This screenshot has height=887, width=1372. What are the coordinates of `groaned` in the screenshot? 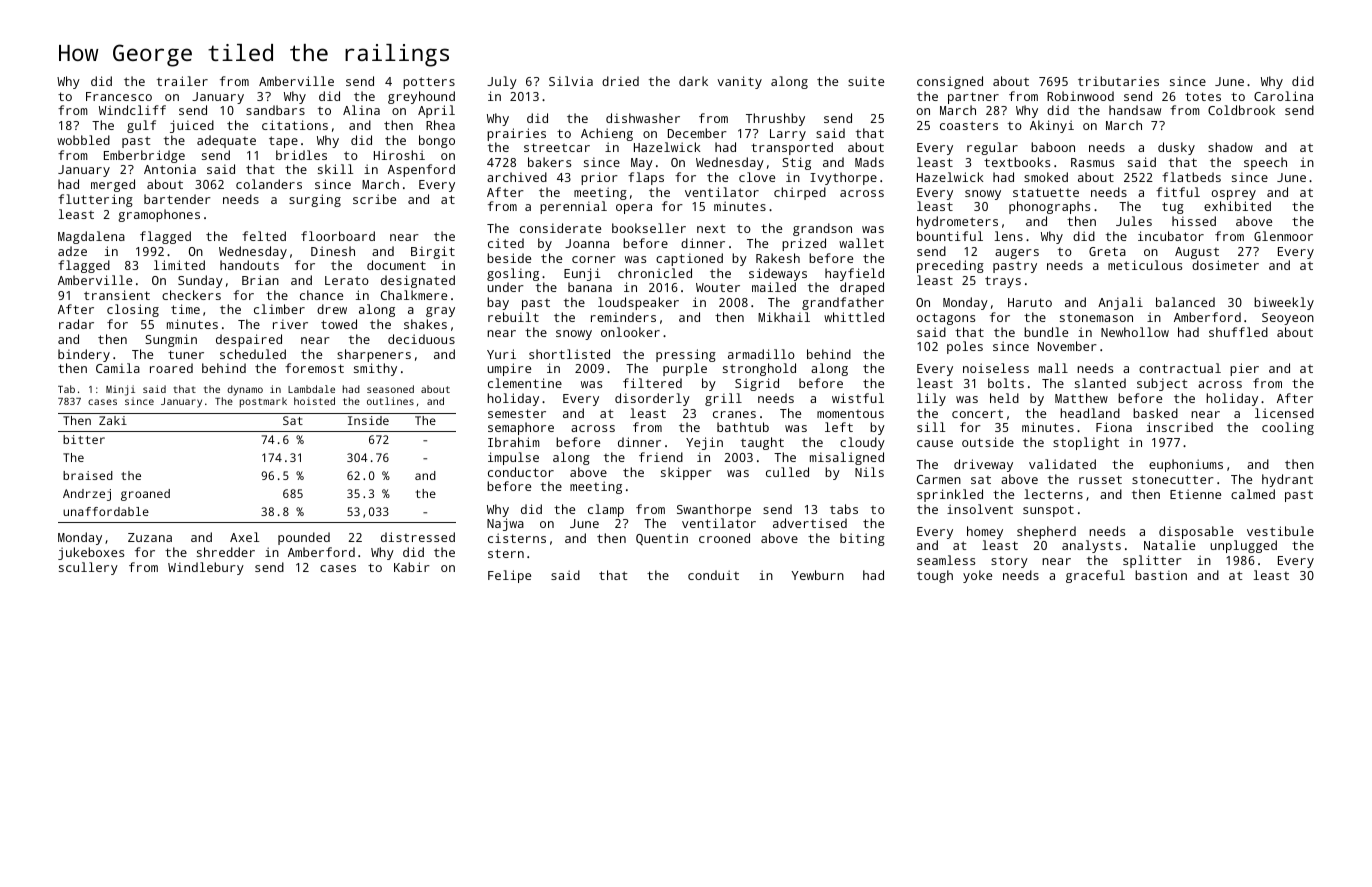 It's located at (145, 495).
